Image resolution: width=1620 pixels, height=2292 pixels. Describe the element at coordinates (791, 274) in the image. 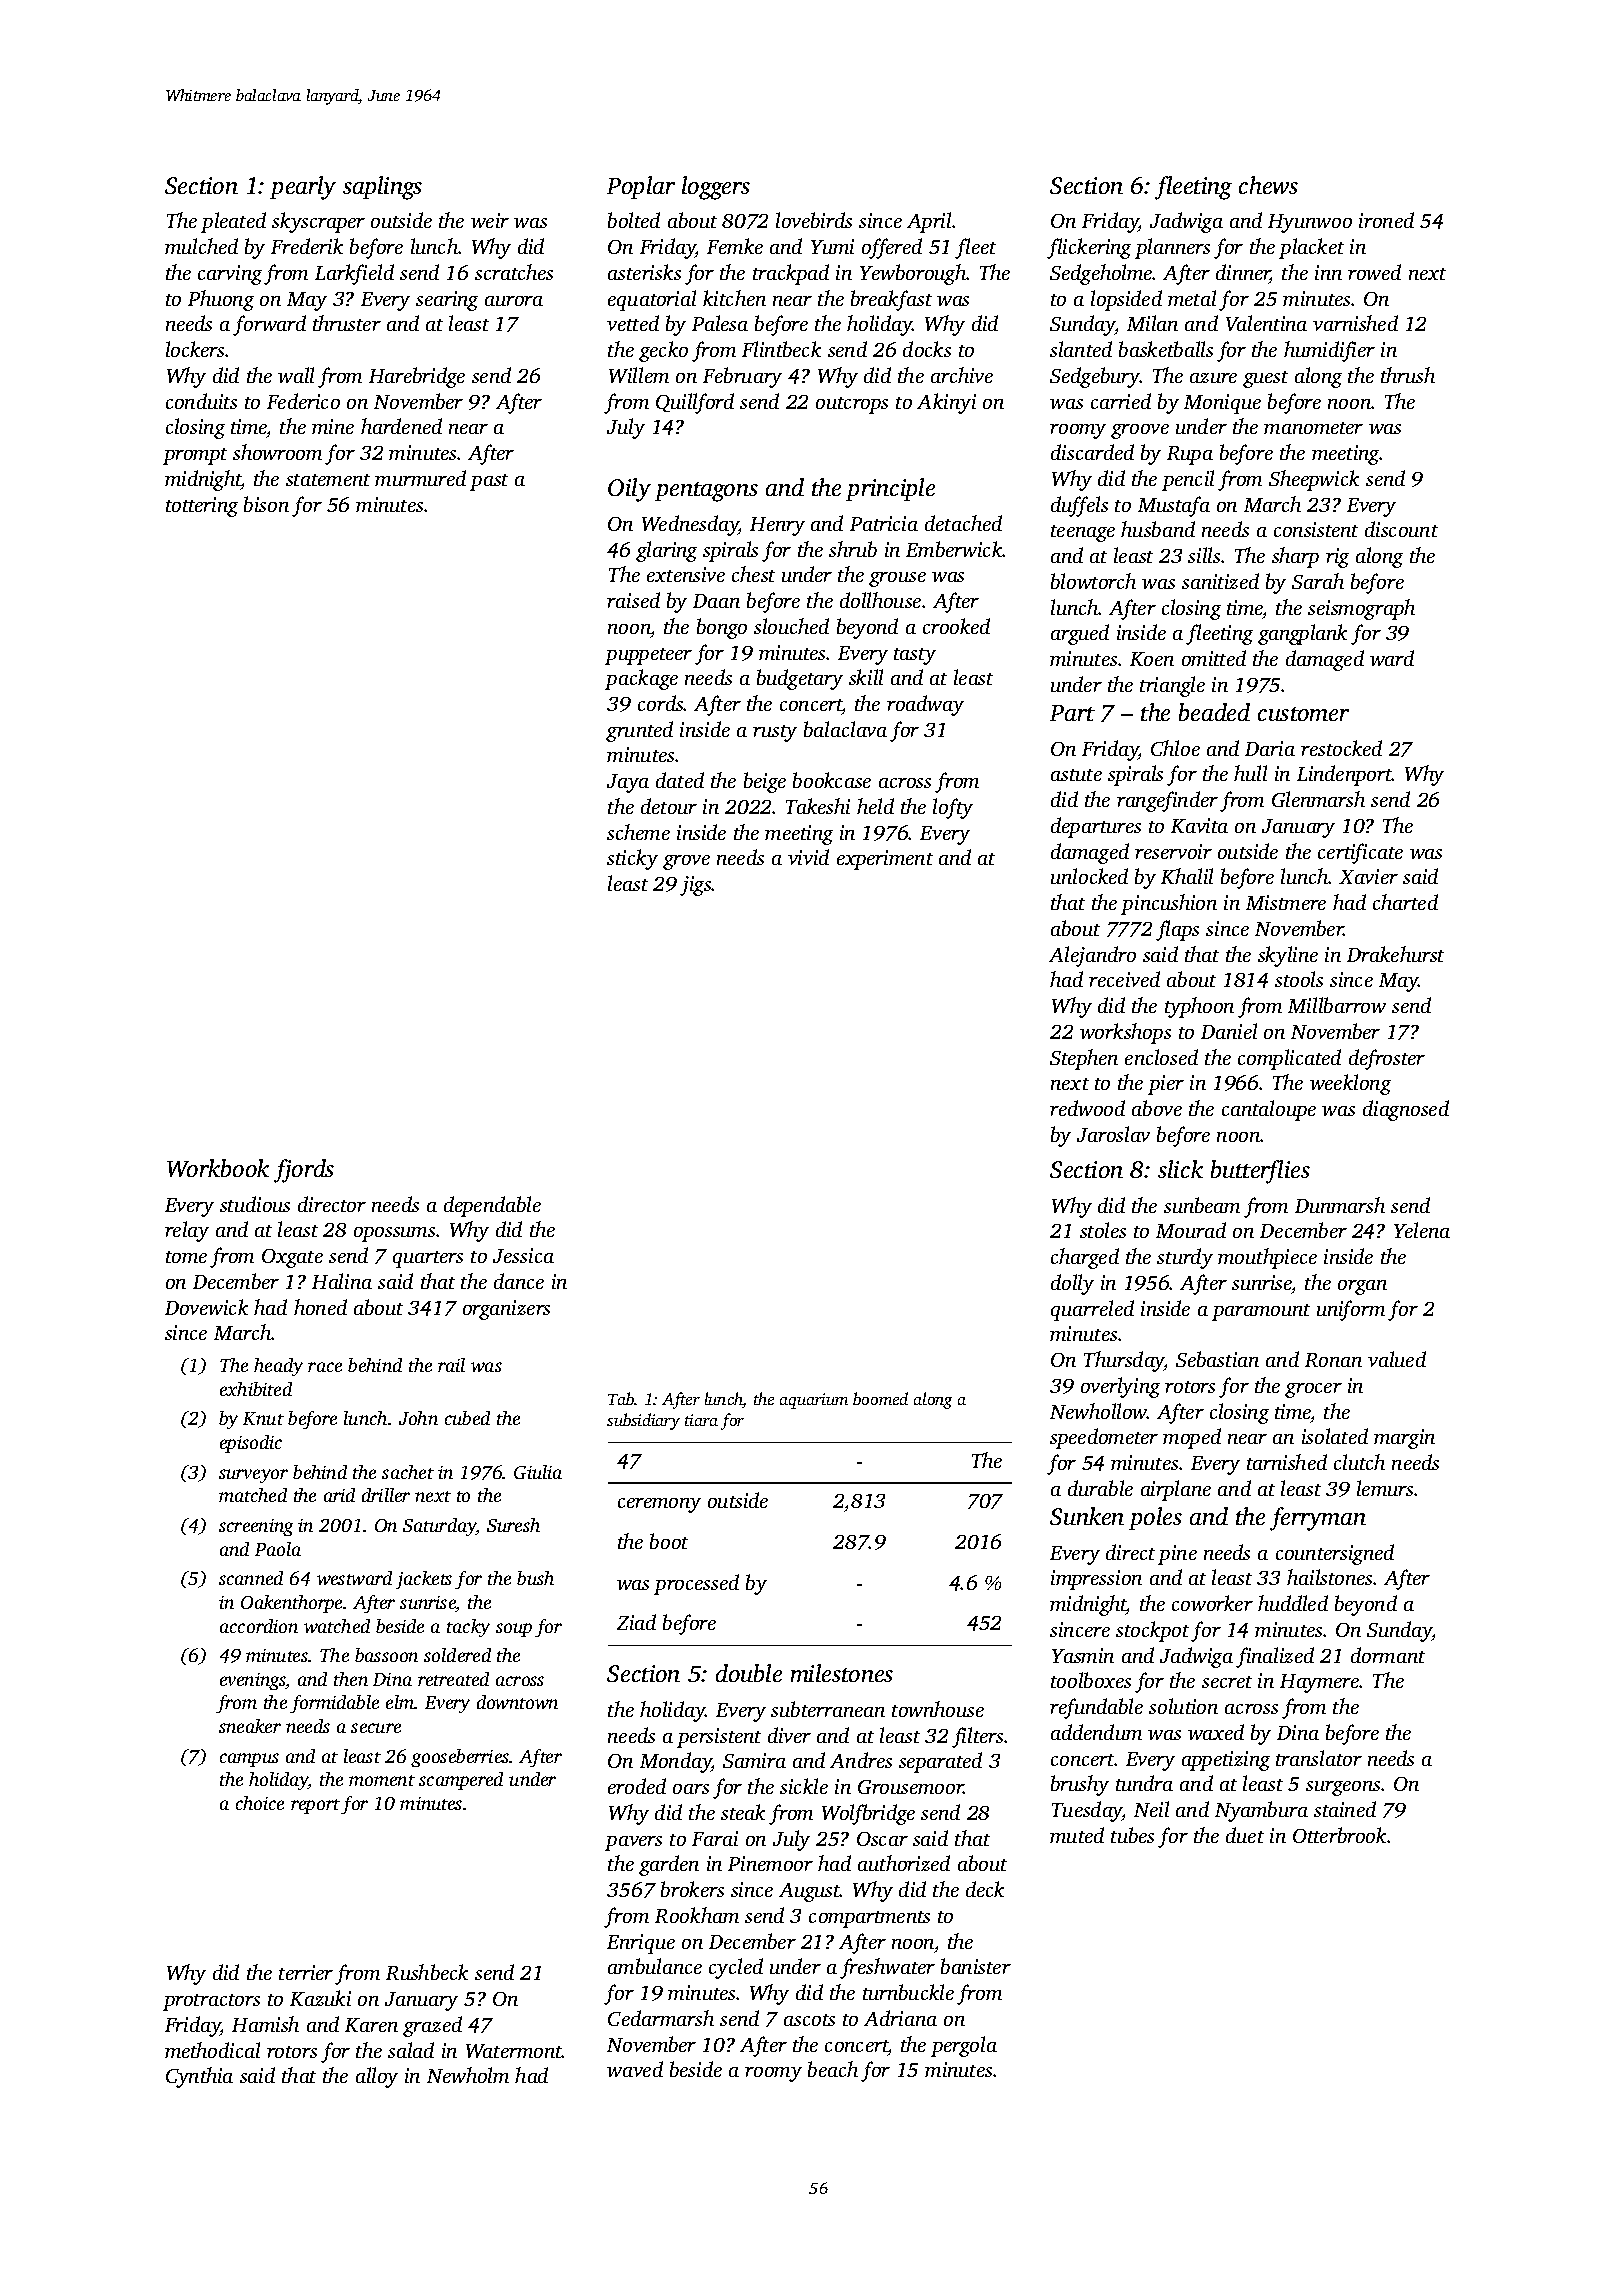

I see `trackpad` at that location.
